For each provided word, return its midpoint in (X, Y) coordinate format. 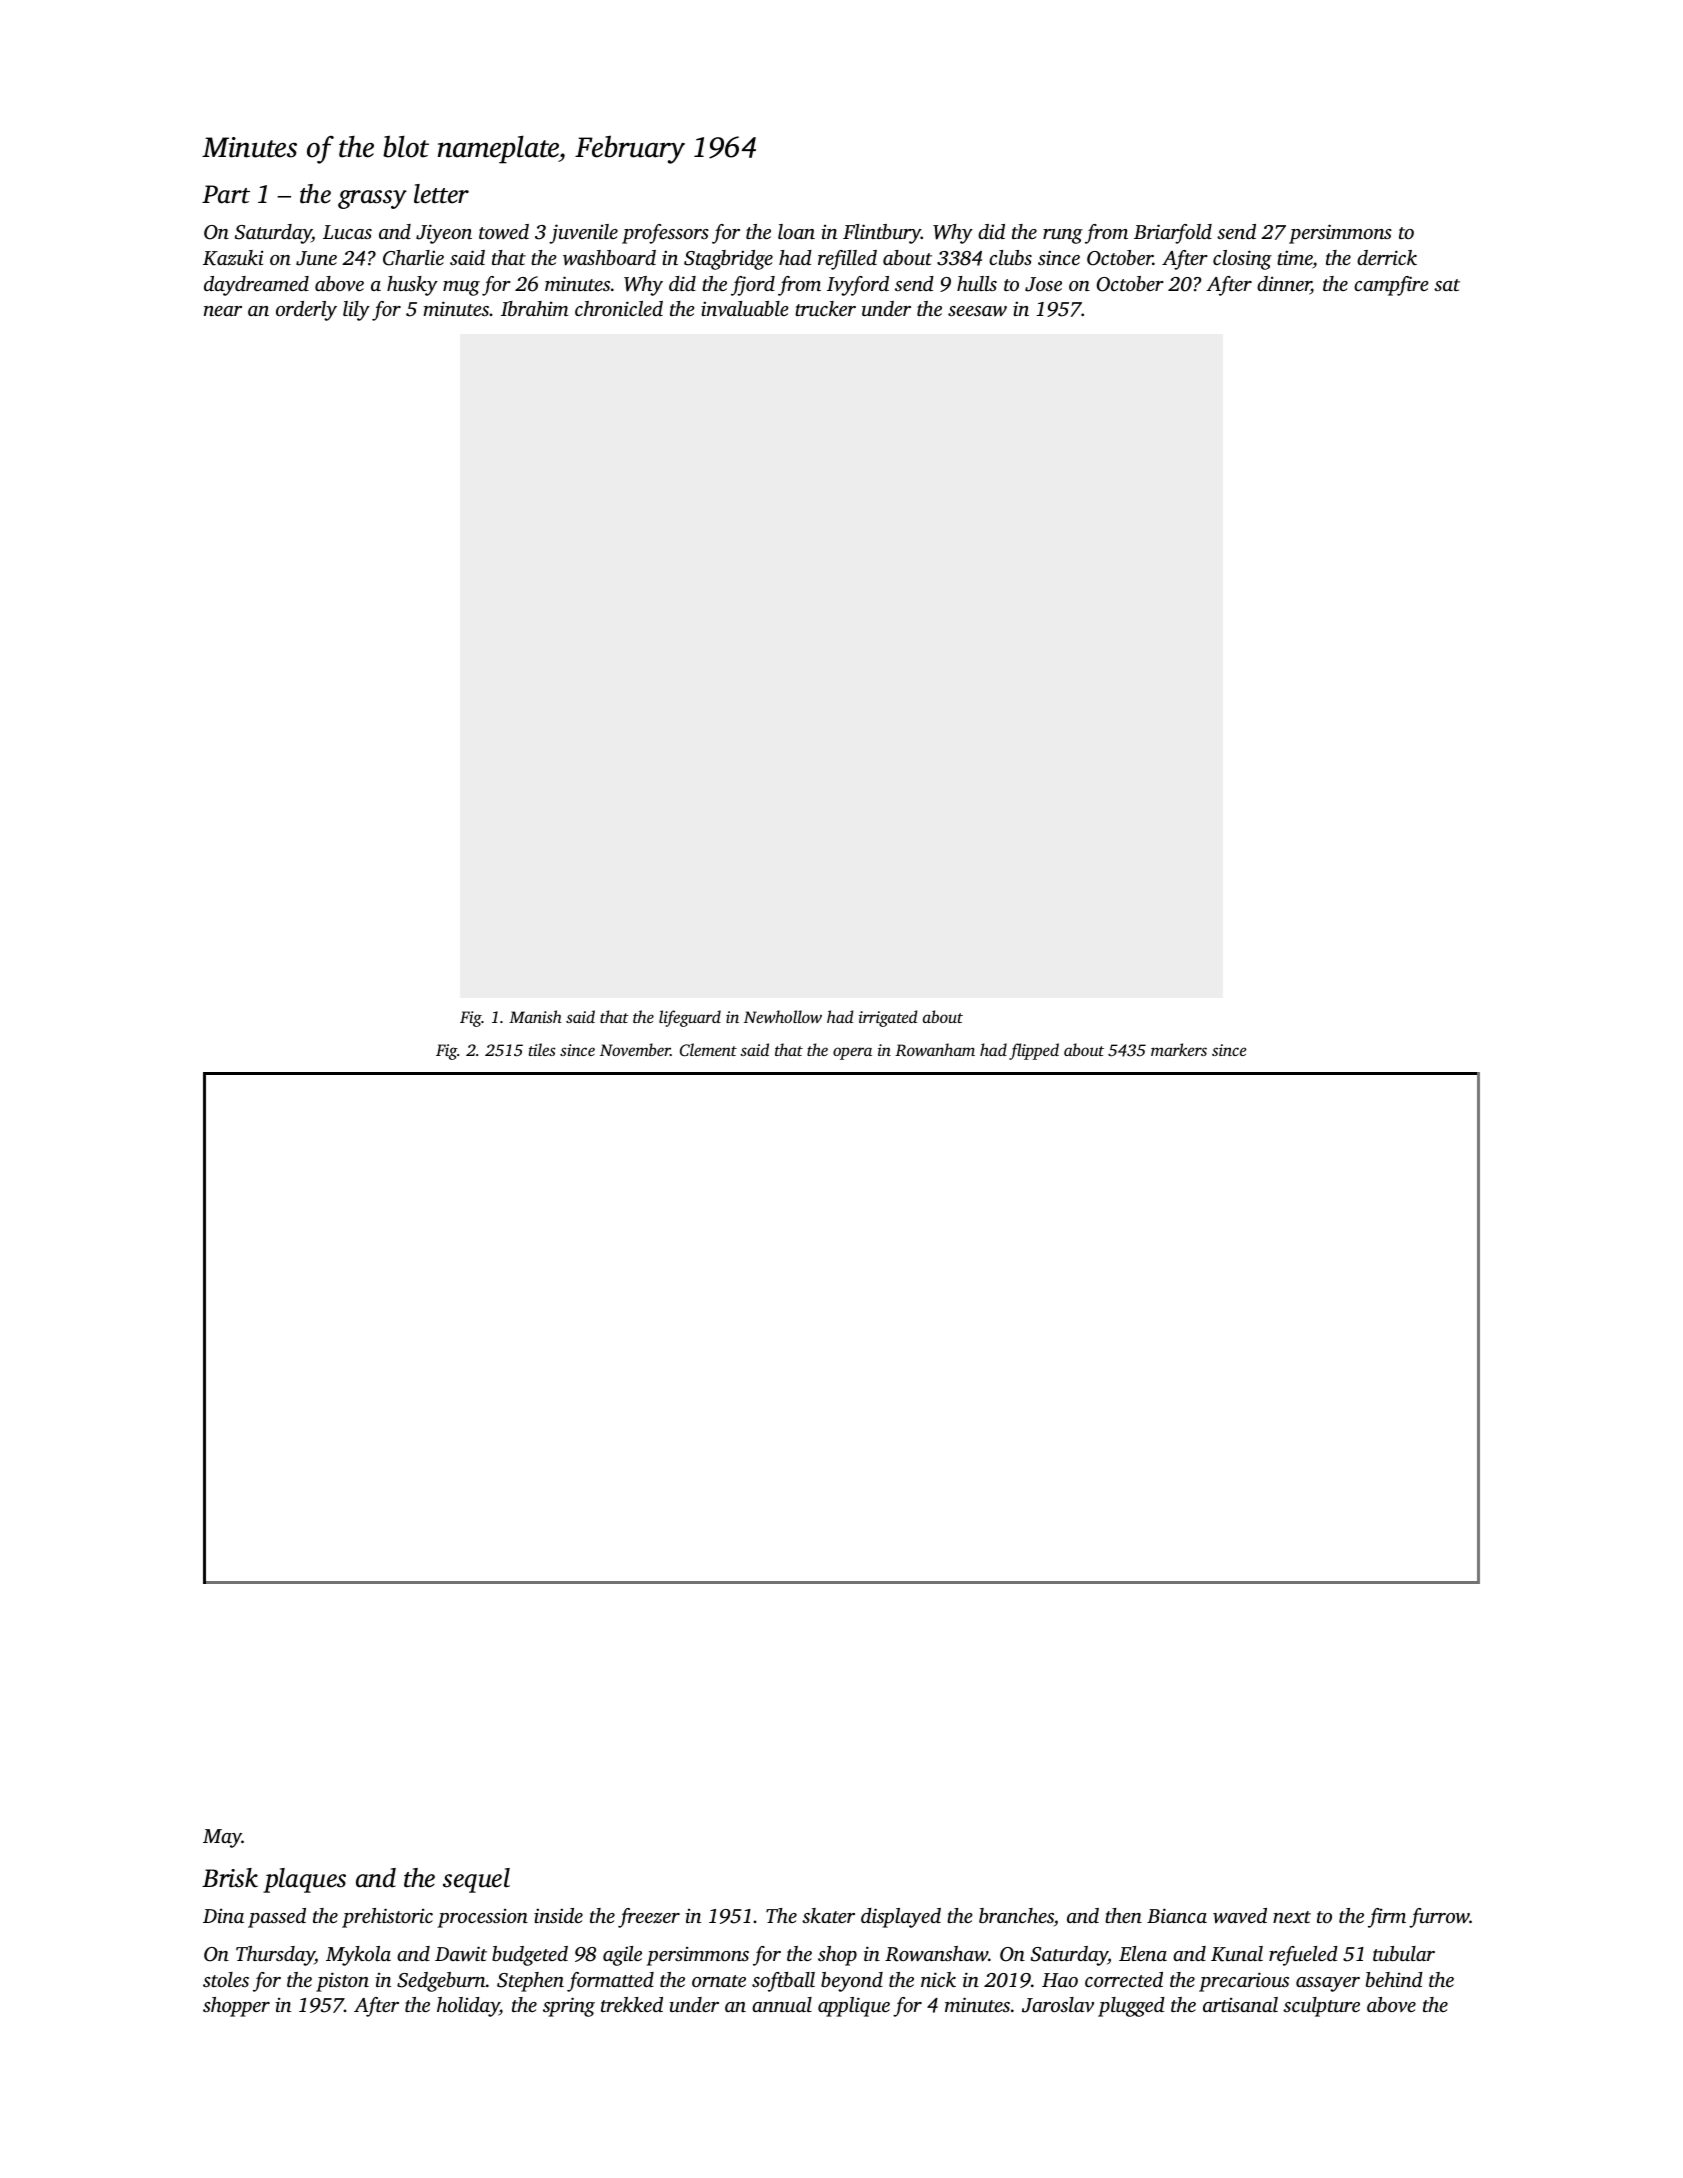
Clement (708, 1050)
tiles (542, 1049)
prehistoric (387, 1918)
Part (226, 194)
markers (1179, 1049)
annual (782, 2004)
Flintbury (882, 234)
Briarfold (1173, 234)
